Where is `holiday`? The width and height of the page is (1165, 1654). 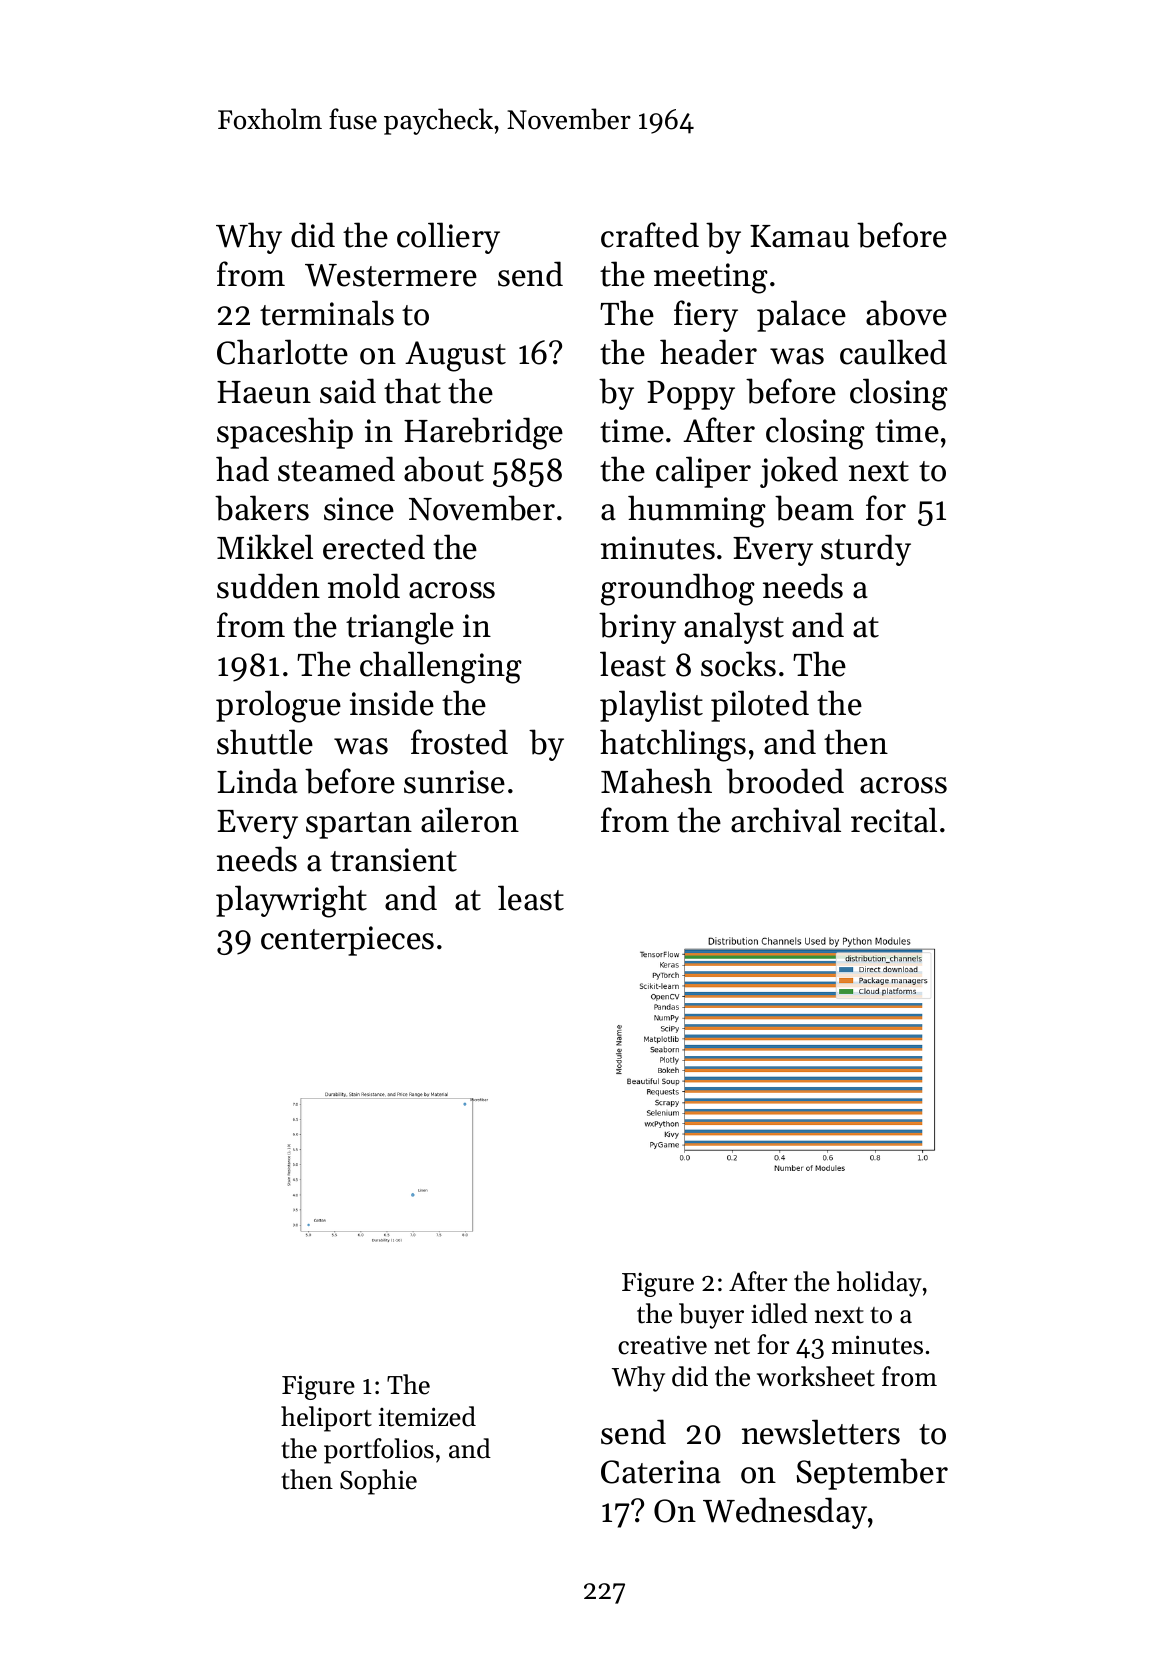 holiday is located at coordinates (879, 1284).
